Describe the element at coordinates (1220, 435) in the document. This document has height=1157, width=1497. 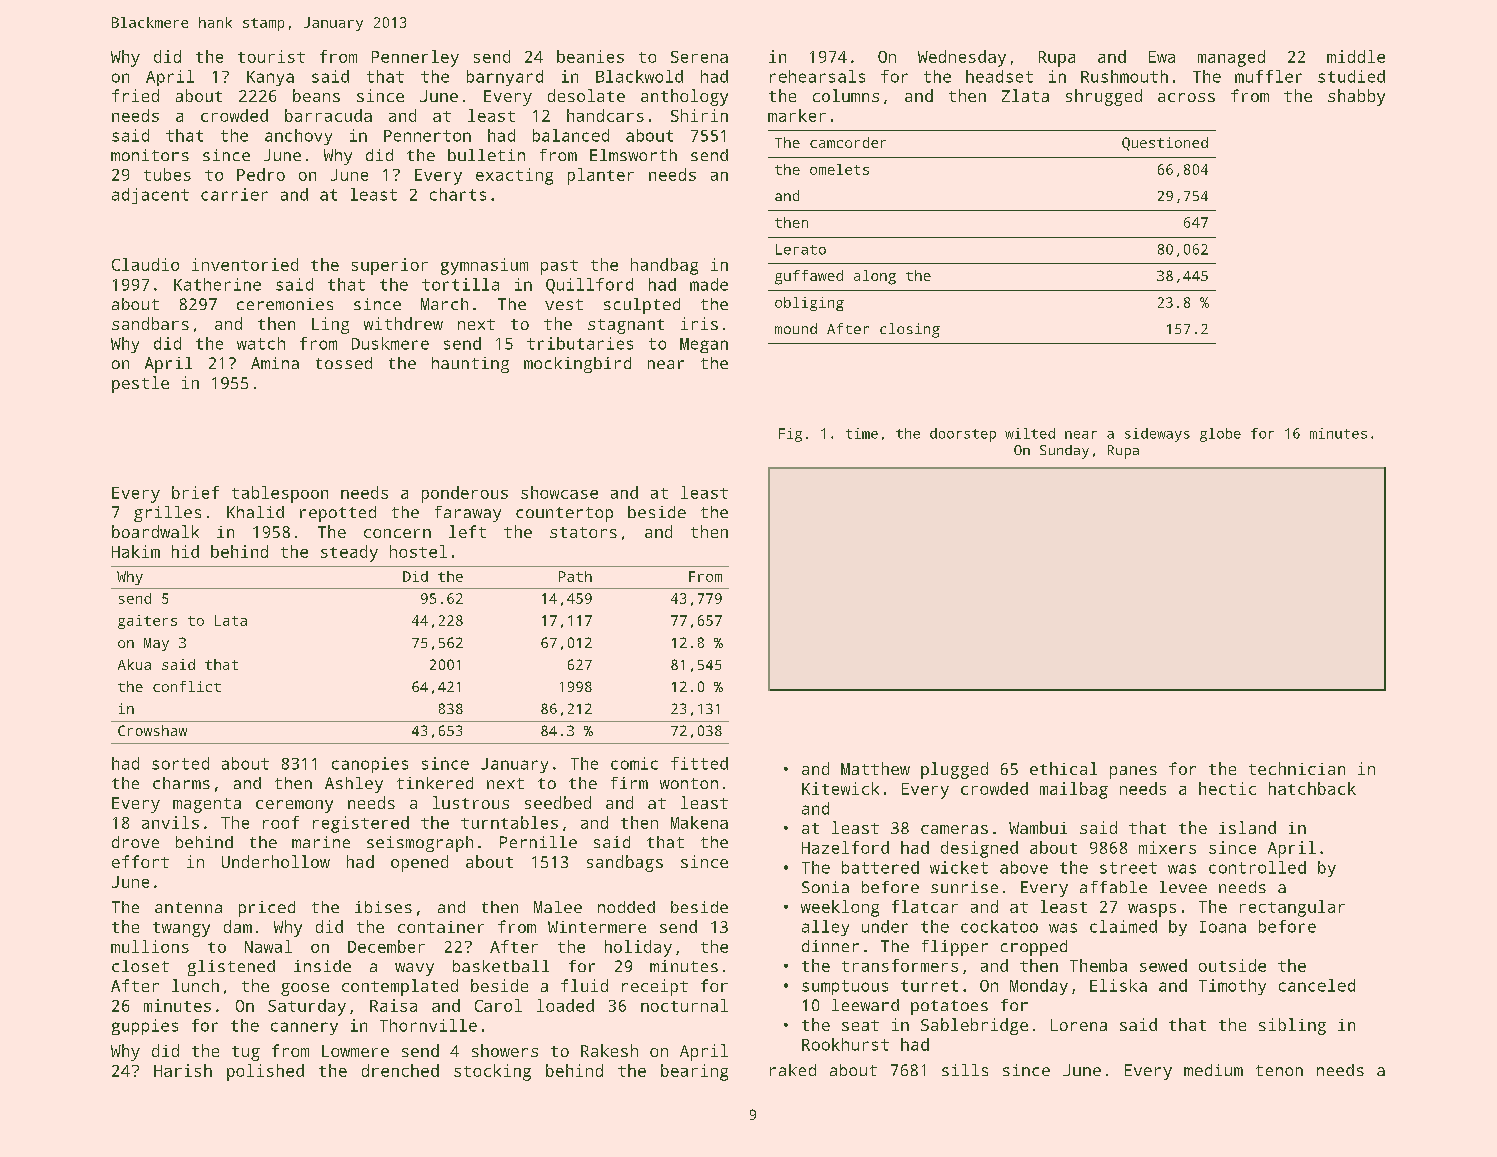
I see `globe` at that location.
